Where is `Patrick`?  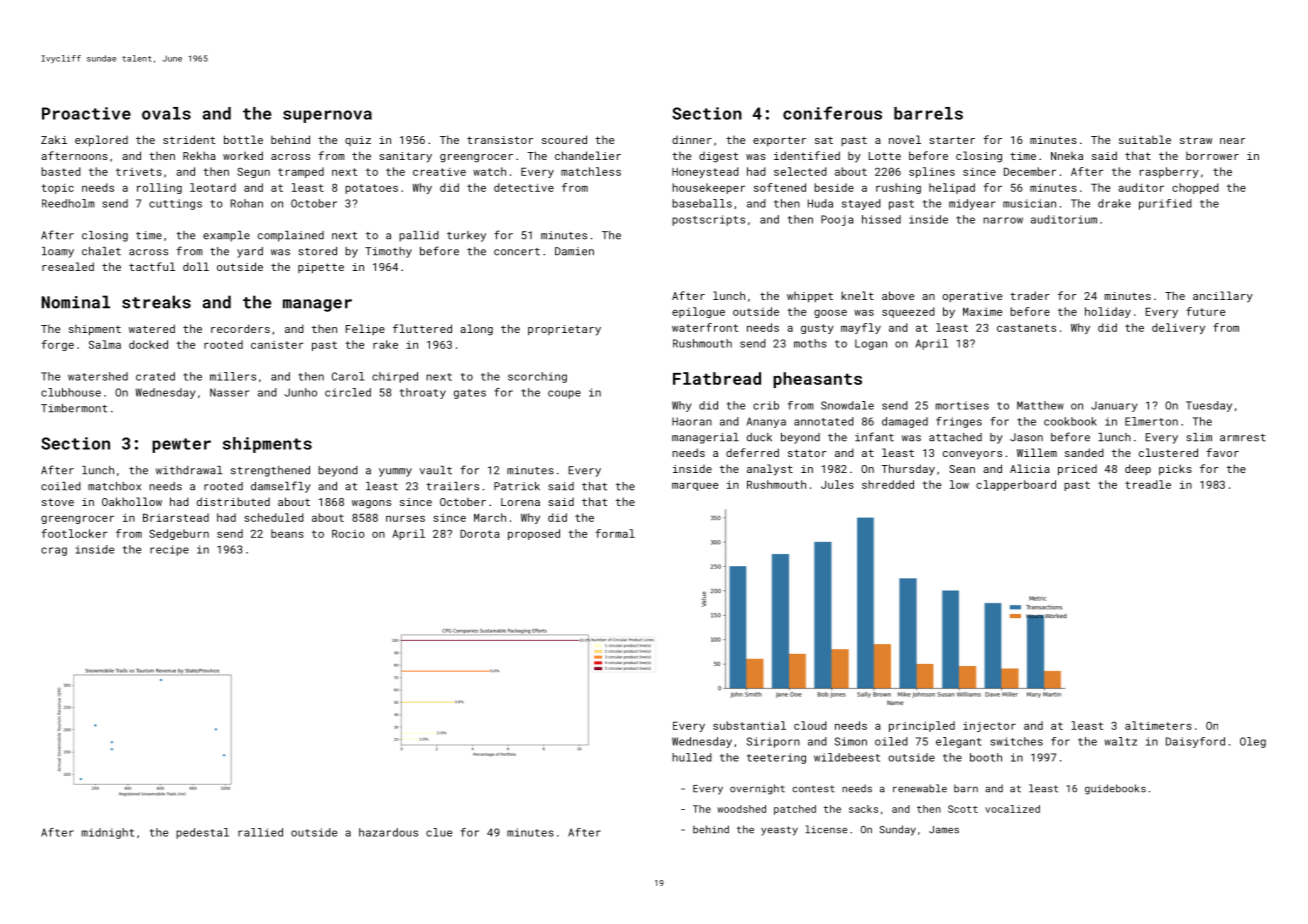
Patrick is located at coordinates (517, 486).
